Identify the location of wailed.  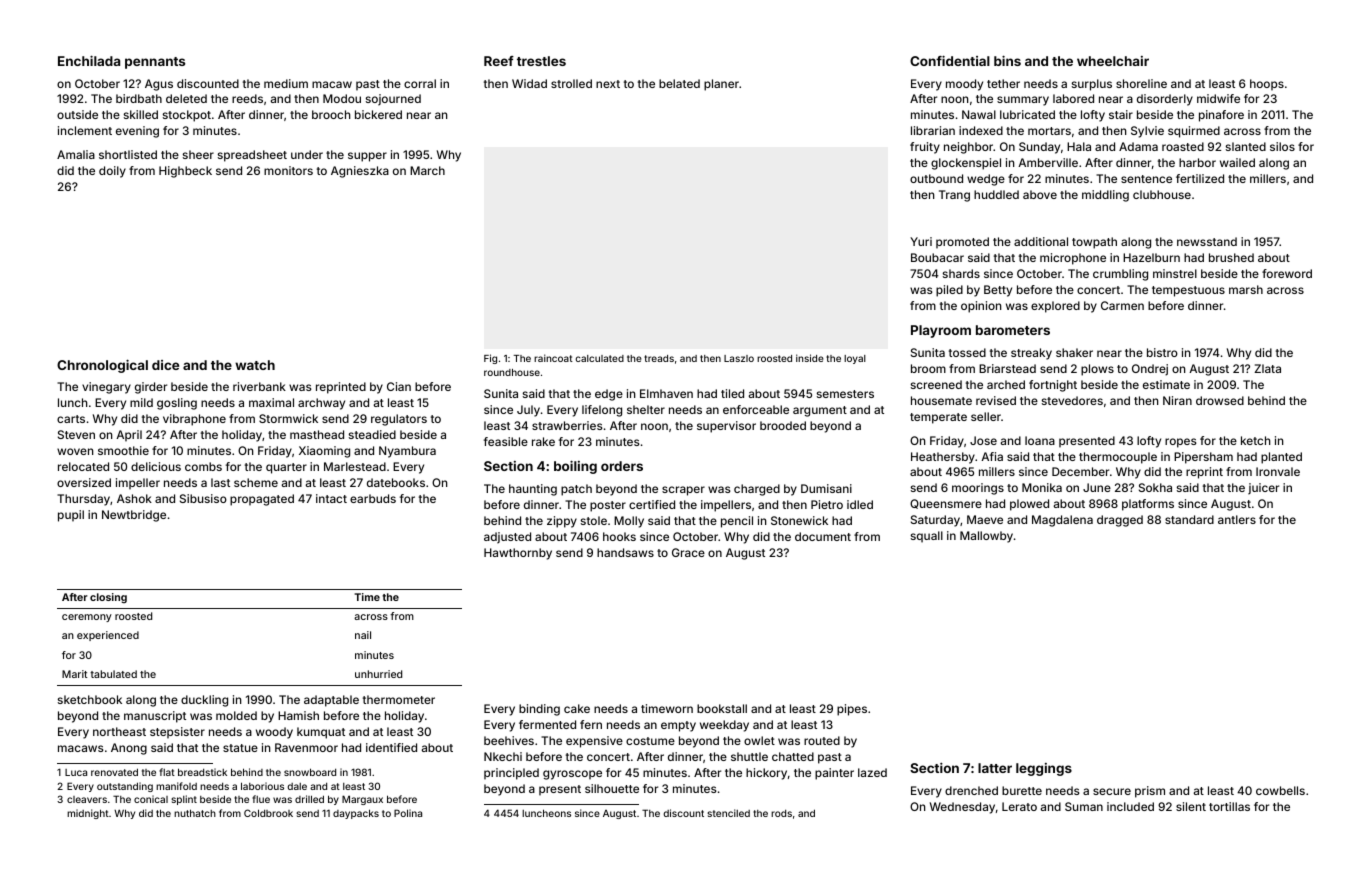
(1237, 162).
